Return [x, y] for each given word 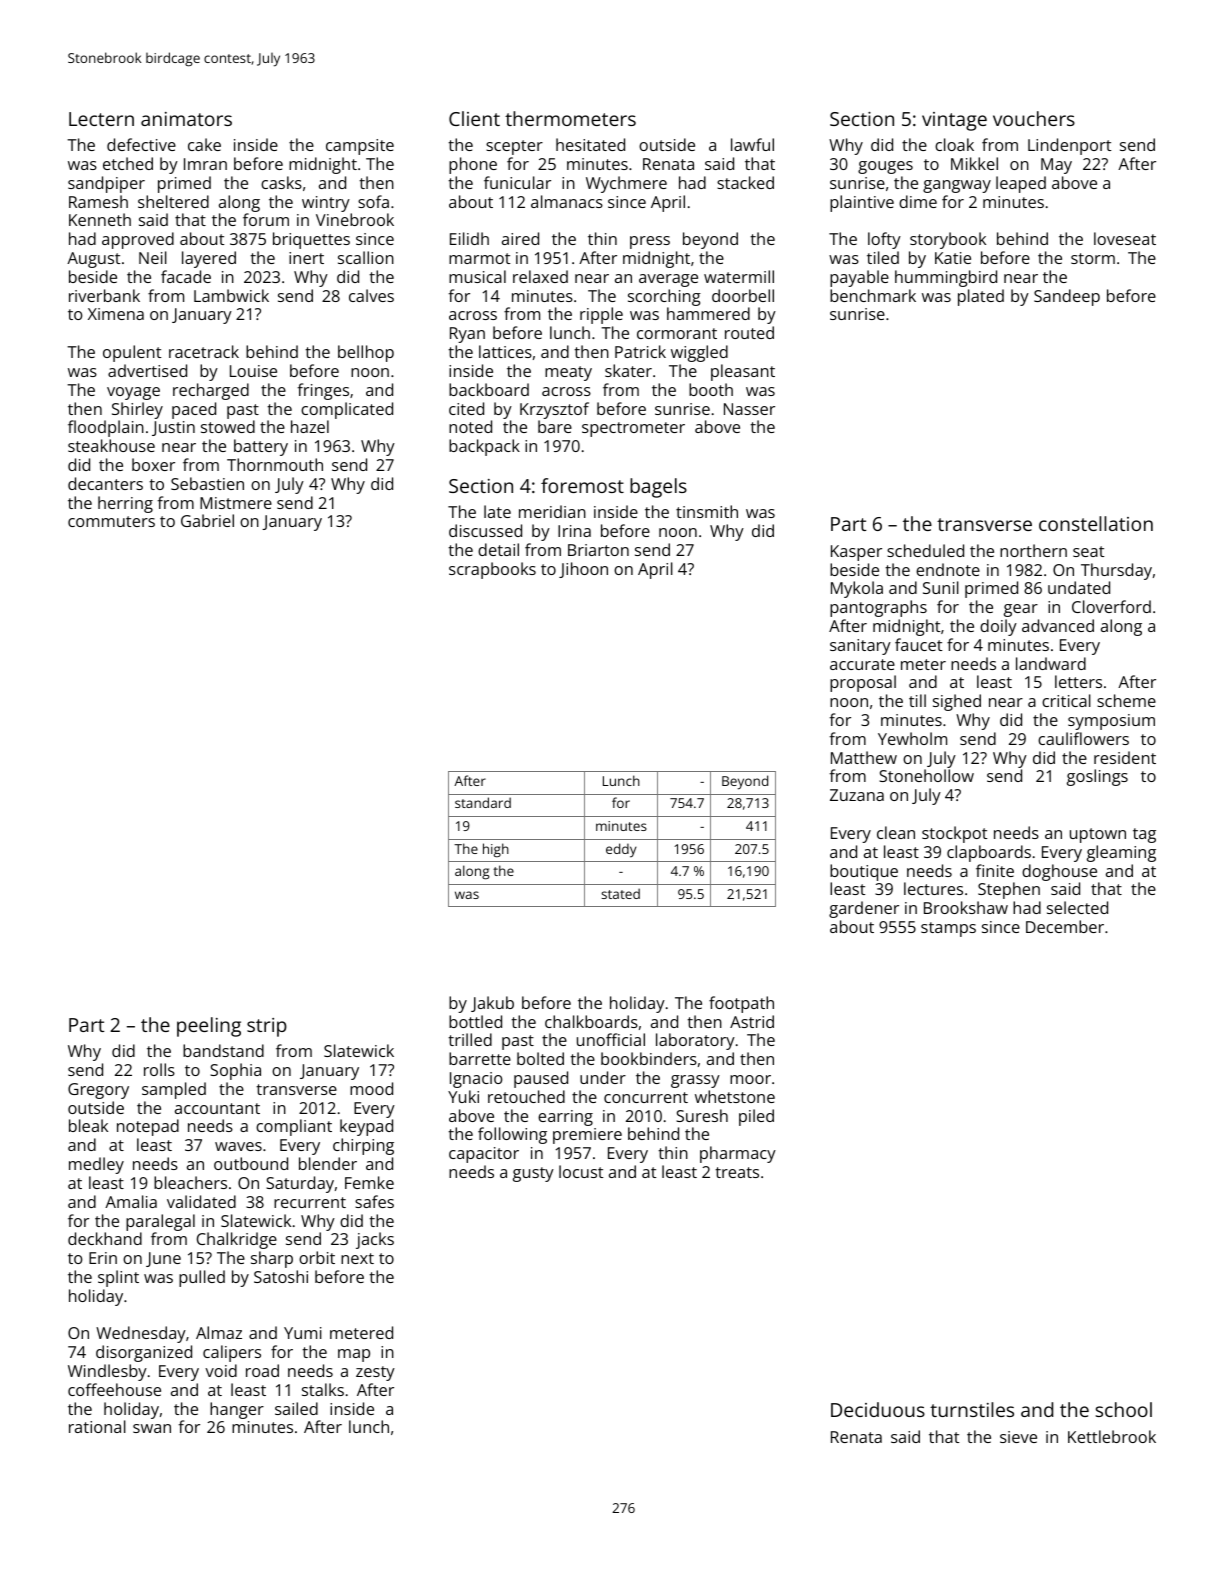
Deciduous [878, 1409]
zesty [375, 1373]
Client [474, 118]
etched [128, 163]
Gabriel [207, 520]
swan [152, 1428]
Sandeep [1067, 297]
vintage [954, 121]
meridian [552, 511]
